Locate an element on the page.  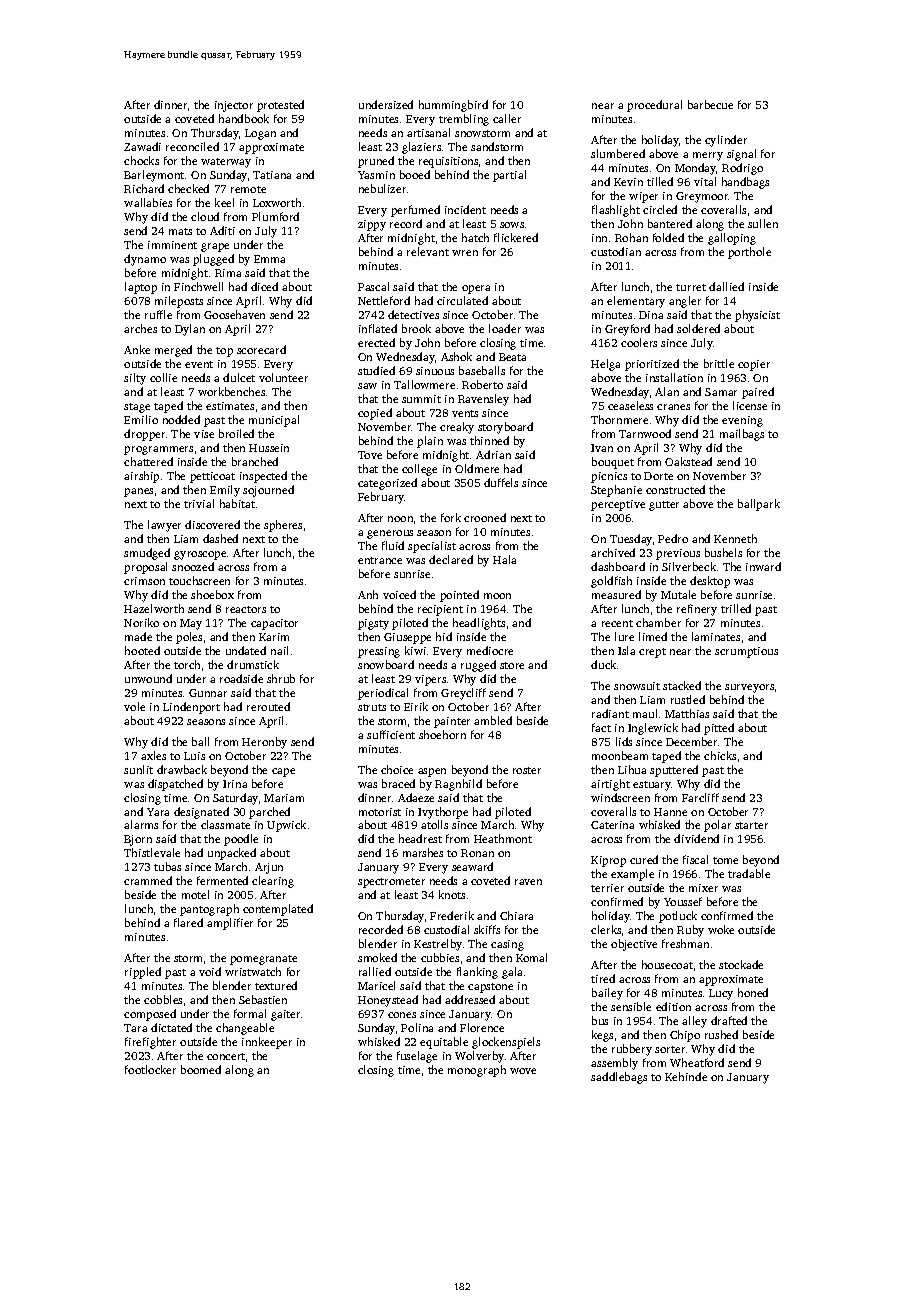
rippled is located at coordinates (143, 973).
